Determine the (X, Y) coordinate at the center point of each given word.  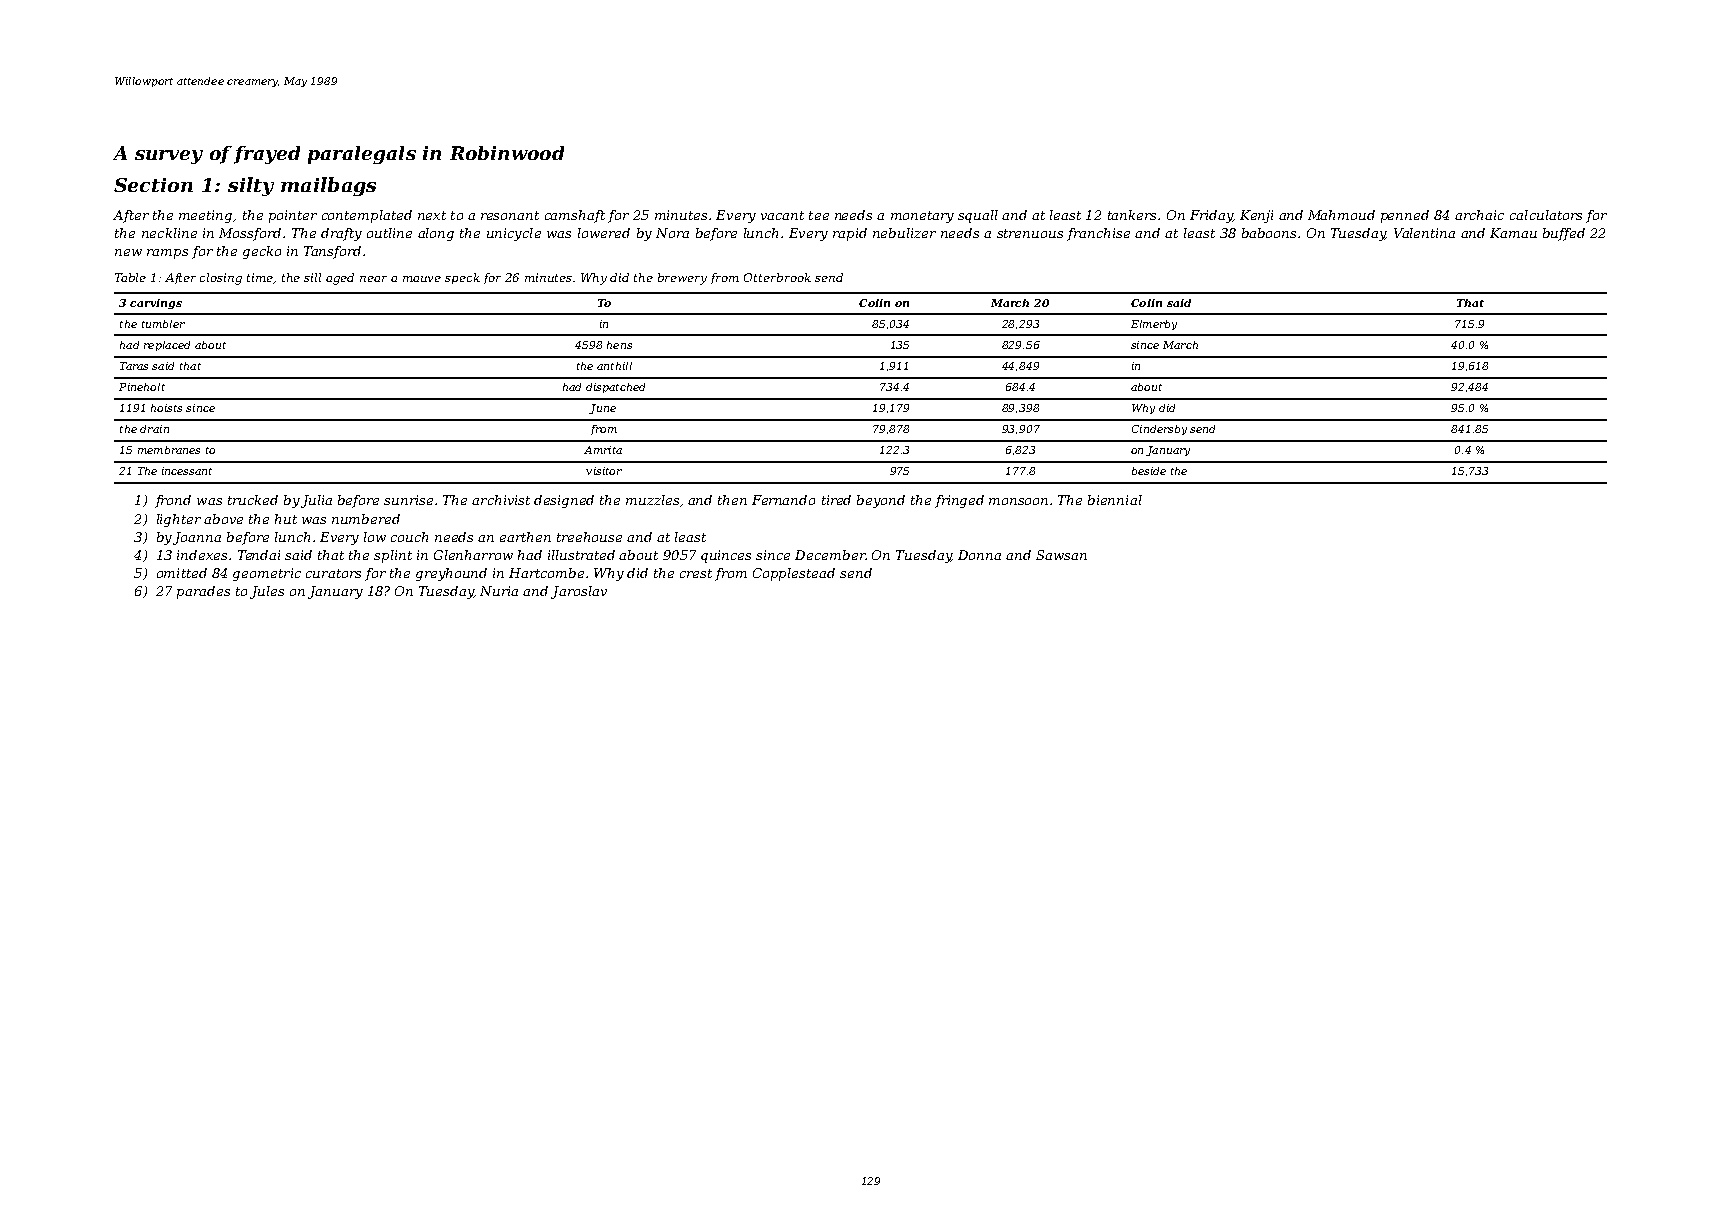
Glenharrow (473, 555)
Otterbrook (777, 277)
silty (251, 186)
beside (1149, 471)
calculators (1546, 215)
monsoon (1018, 501)
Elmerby (1154, 325)
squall (978, 216)
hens (619, 345)
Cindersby (1159, 430)
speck (462, 278)
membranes (169, 450)
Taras (134, 366)
